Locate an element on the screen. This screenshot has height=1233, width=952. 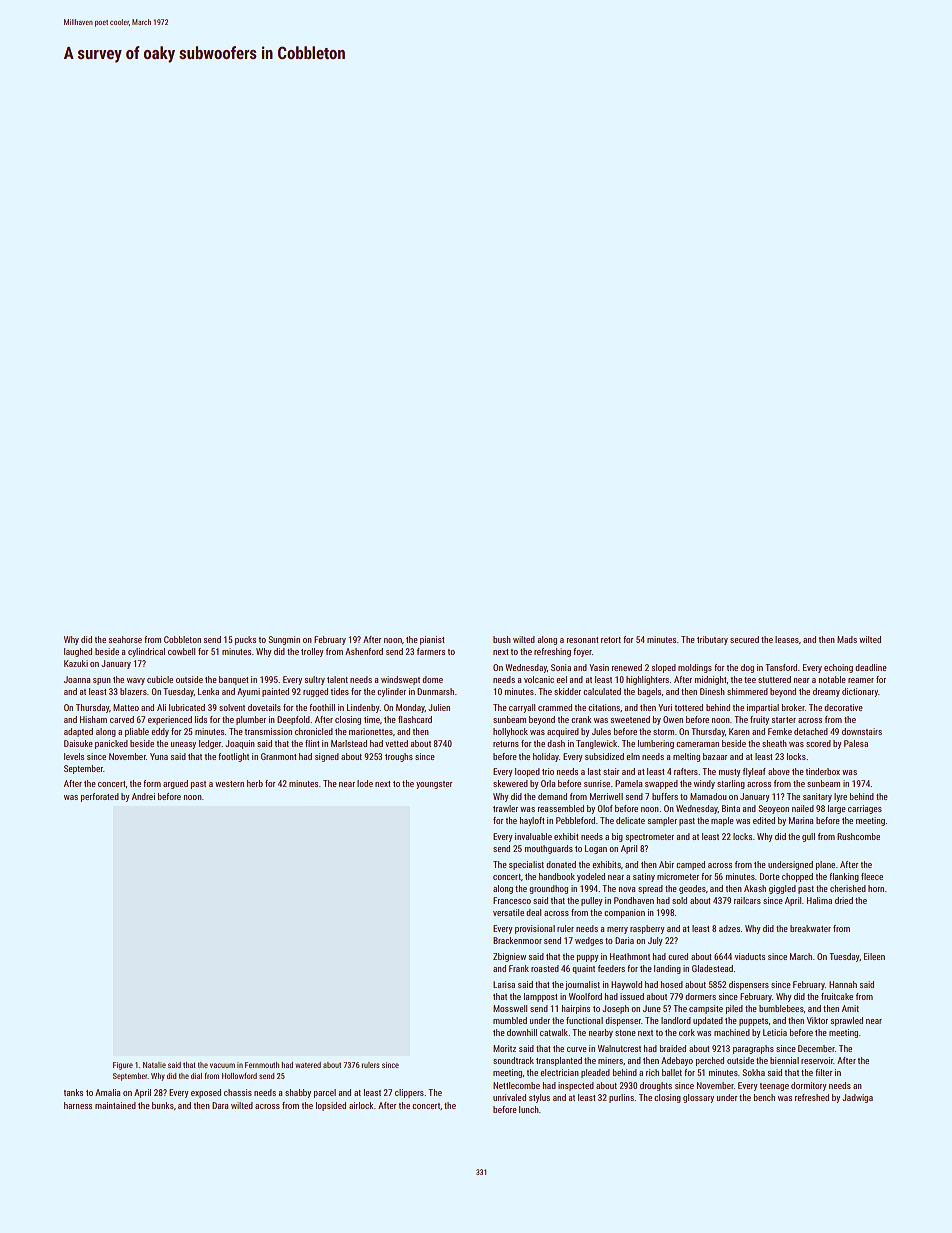
Mads is located at coordinates (847, 639).
